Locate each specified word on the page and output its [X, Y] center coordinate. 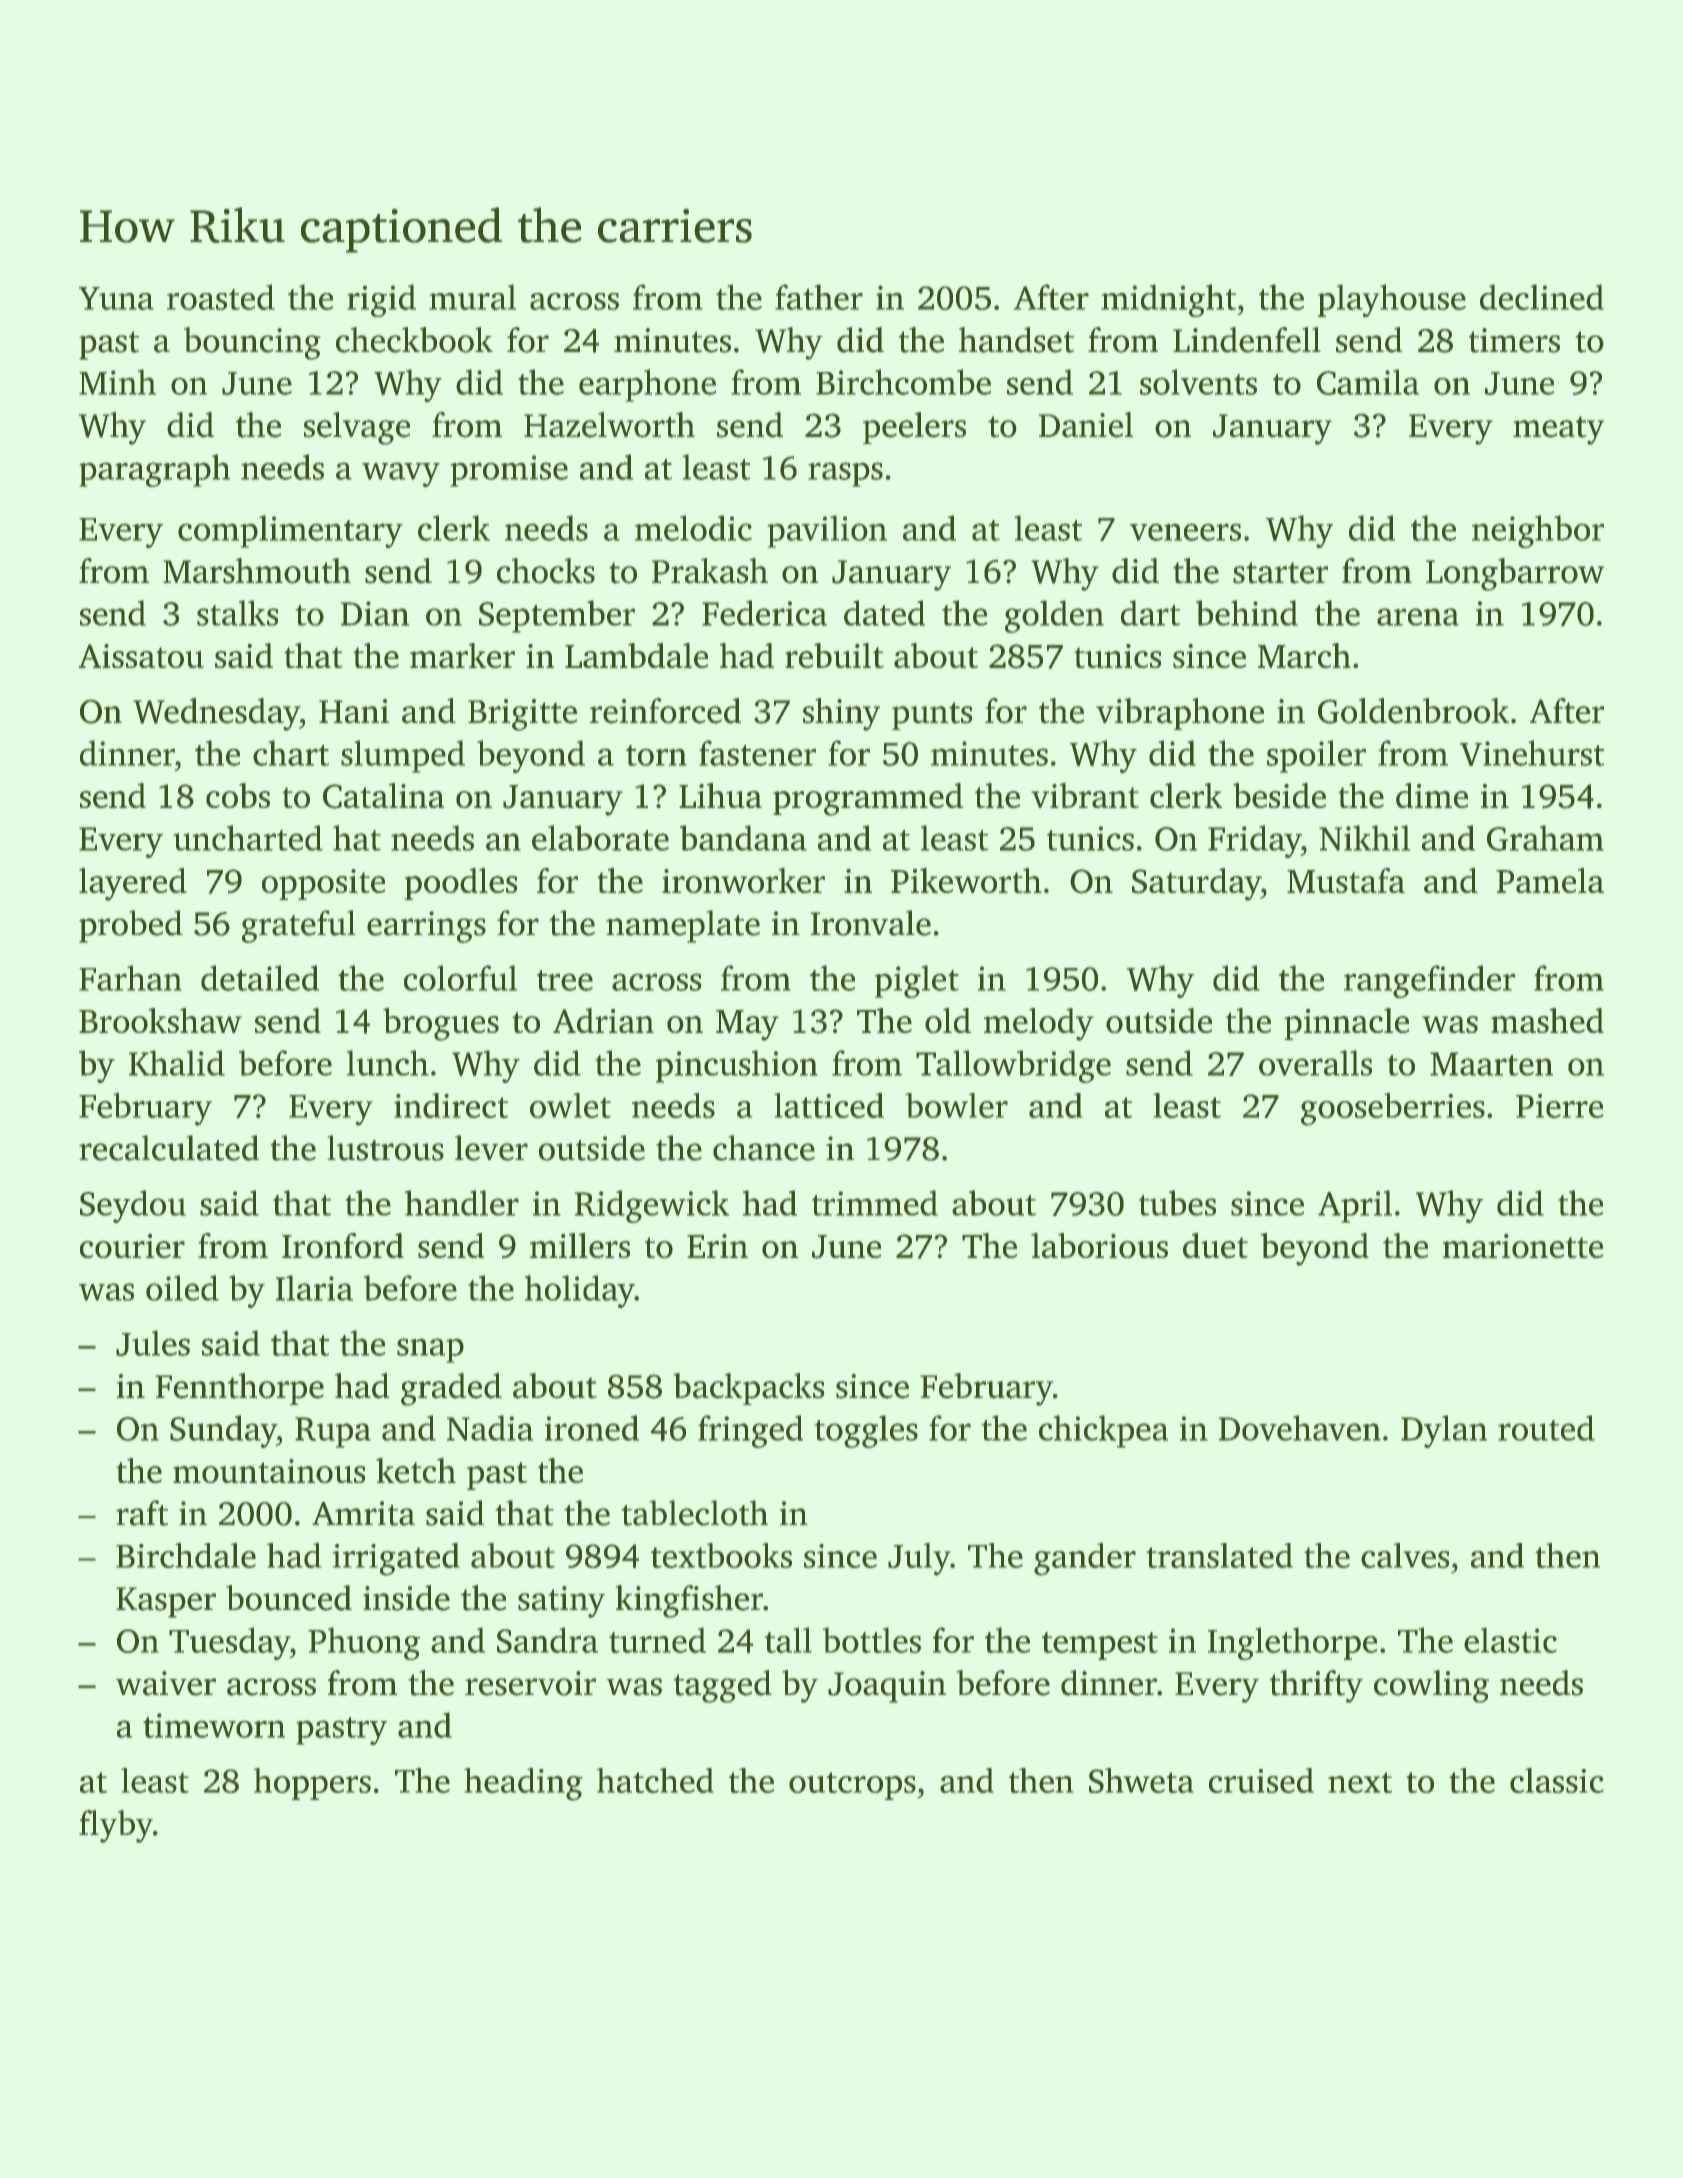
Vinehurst [1532, 753]
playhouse [1392, 300]
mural [472, 297]
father [819, 297]
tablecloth [694, 1513]
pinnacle [1346, 1024]
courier [132, 1246]
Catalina [383, 796]
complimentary [290, 531]
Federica [764, 613]
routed [1546, 1428]
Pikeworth [966, 880]
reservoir [530, 1683]
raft [142, 1513]
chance [764, 1148]
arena [1418, 617]
